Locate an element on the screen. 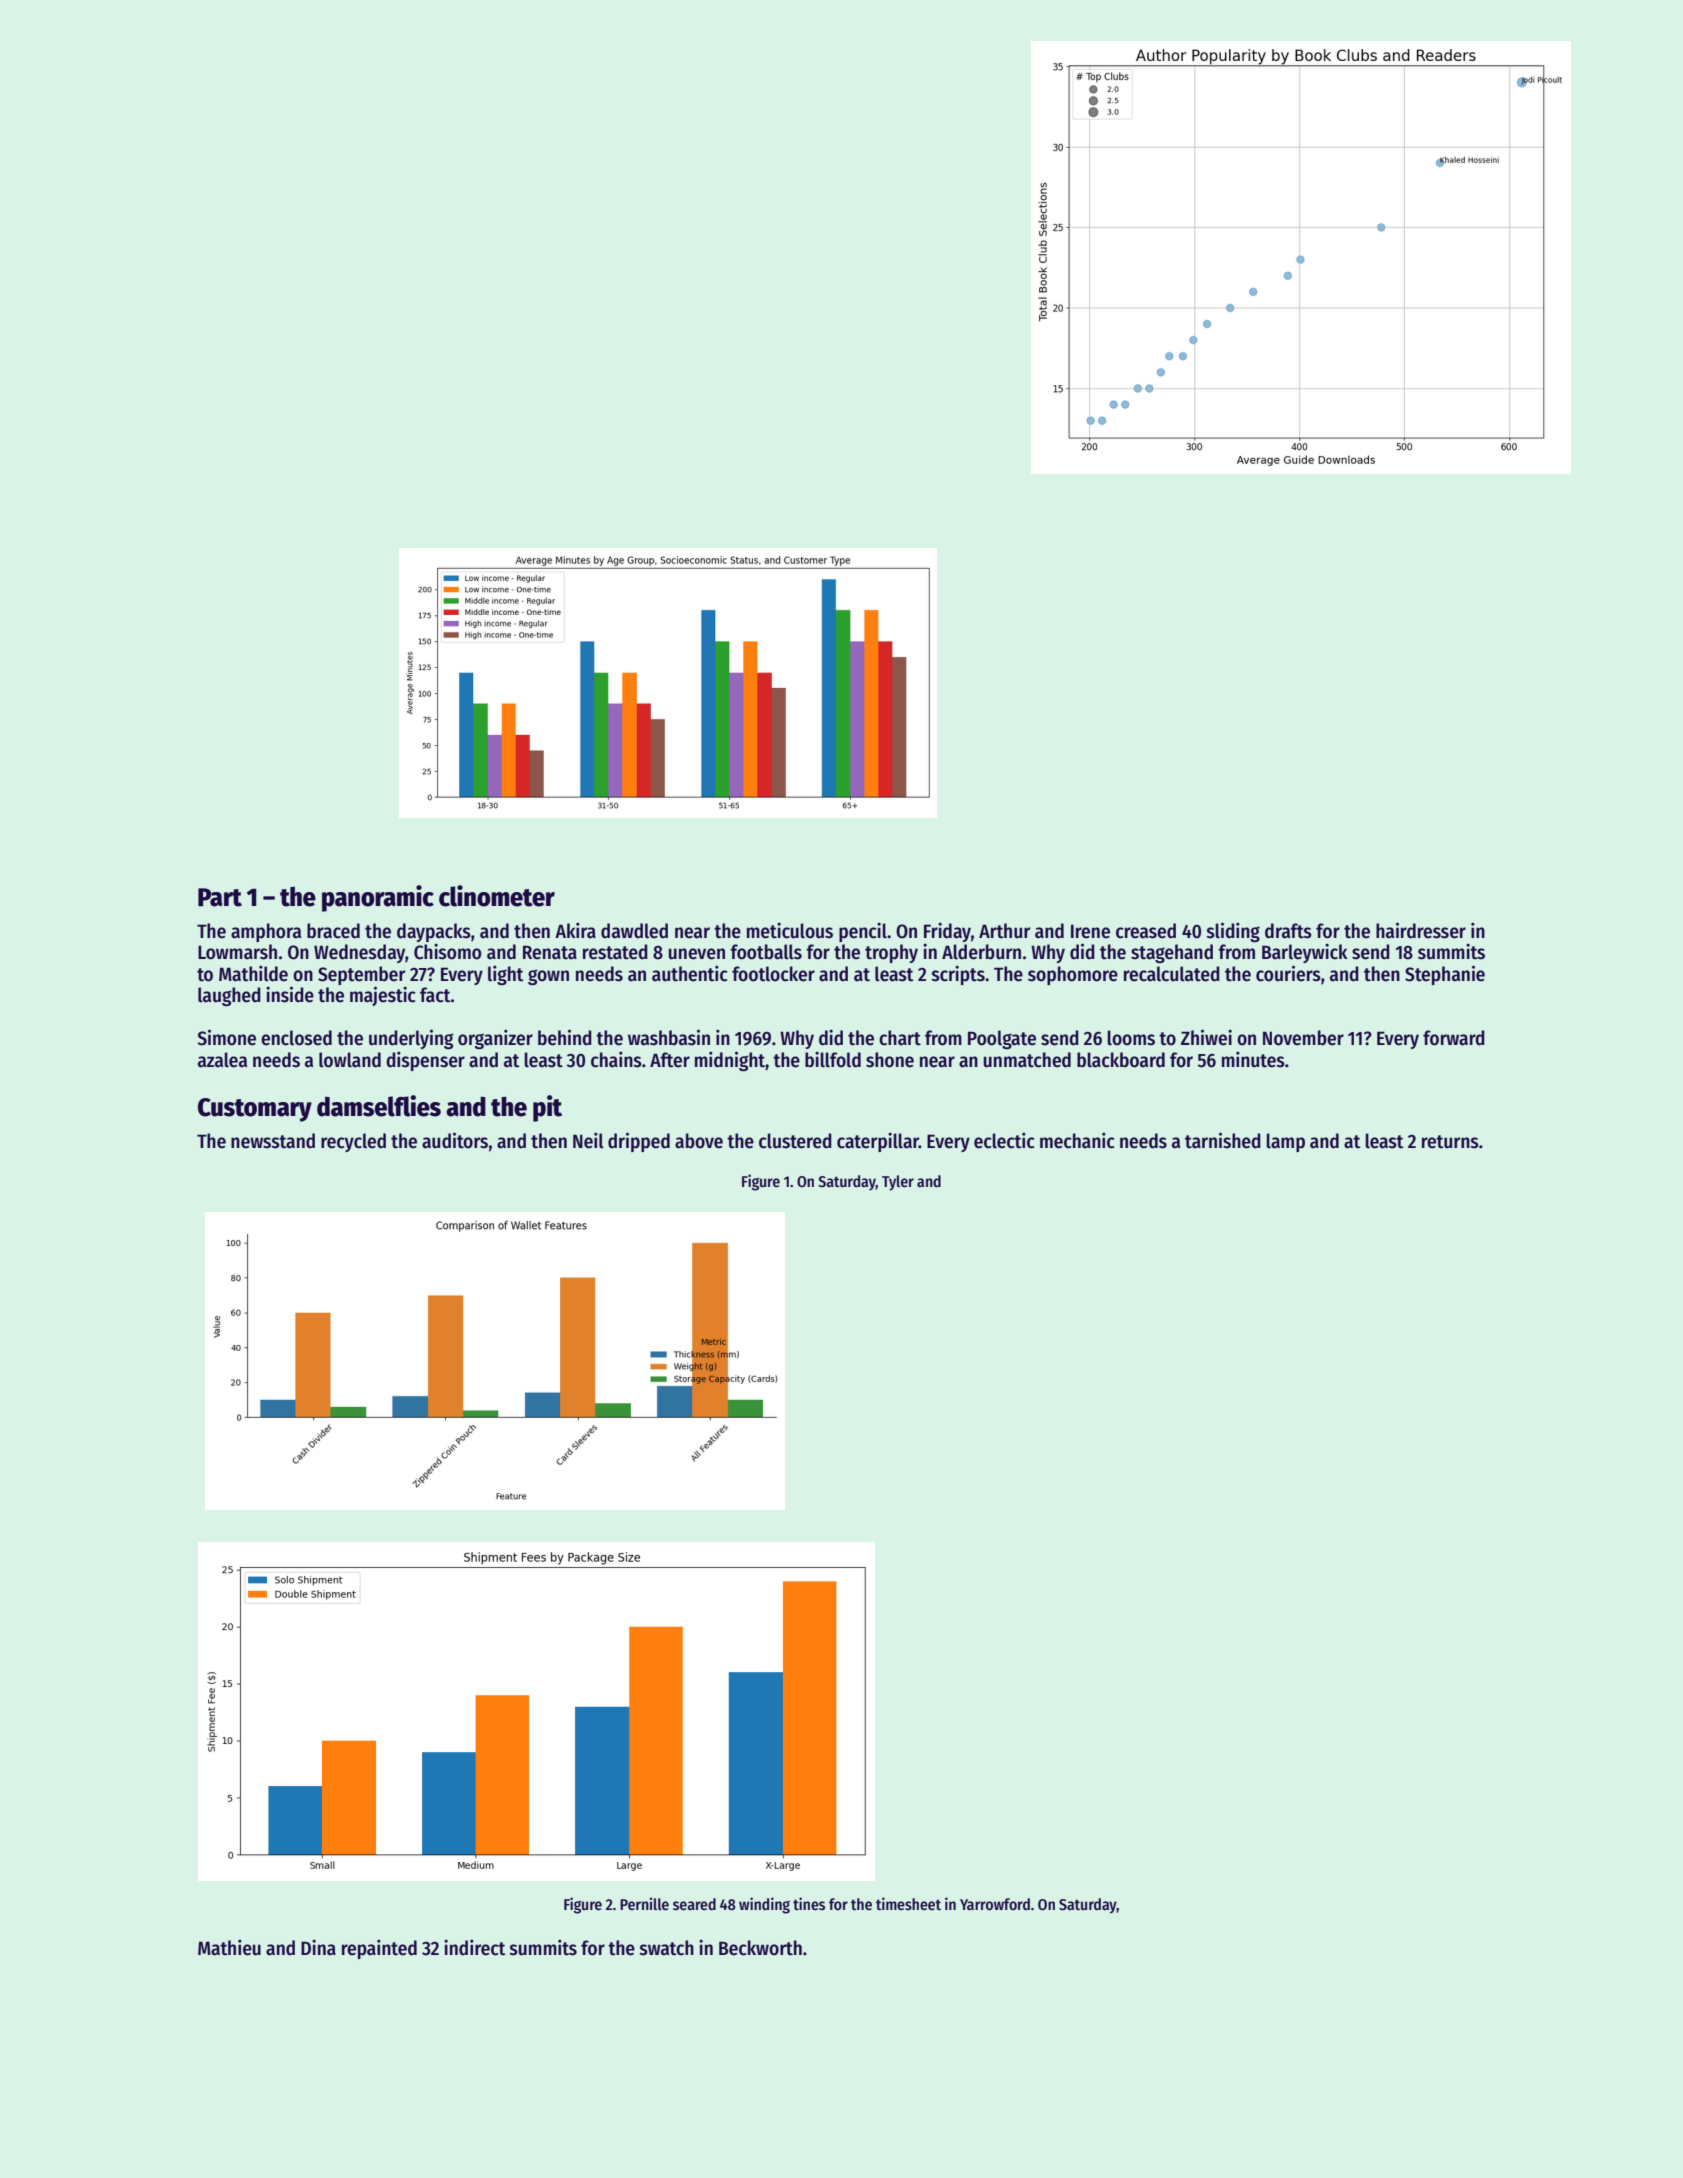 The width and height of the screenshot is (1683, 2178). Yarrowford is located at coordinates (995, 1904).
